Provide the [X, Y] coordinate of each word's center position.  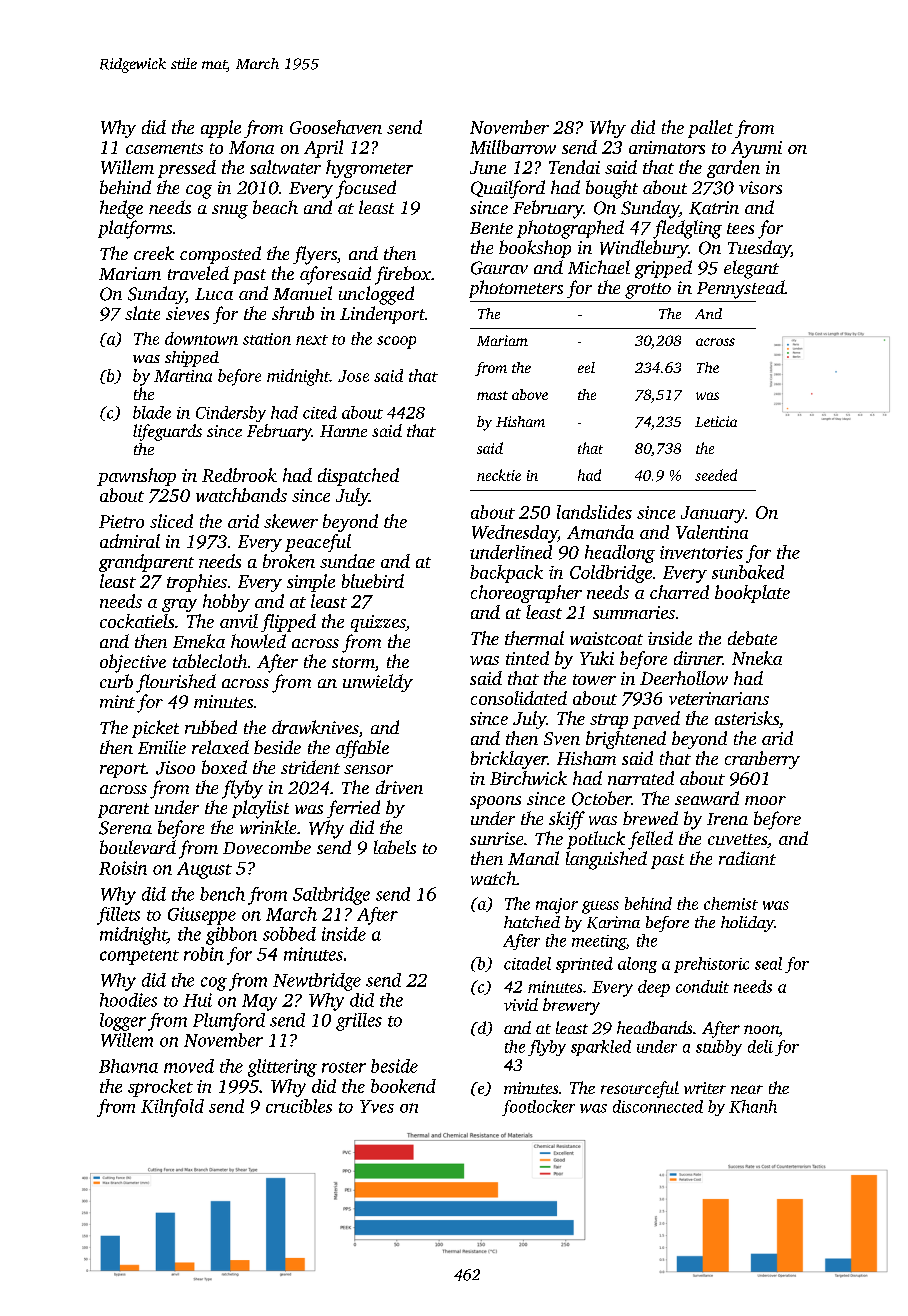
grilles [359, 1022]
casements [164, 148]
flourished [176, 683]
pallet [710, 129]
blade [152, 412]
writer [705, 1088]
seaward [707, 798]
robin [204, 954]
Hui [197, 1000]
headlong [620, 554]
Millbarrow [513, 147]
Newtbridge [317, 982]
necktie [499, 475]
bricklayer [509, 760]
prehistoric [711, 965]
